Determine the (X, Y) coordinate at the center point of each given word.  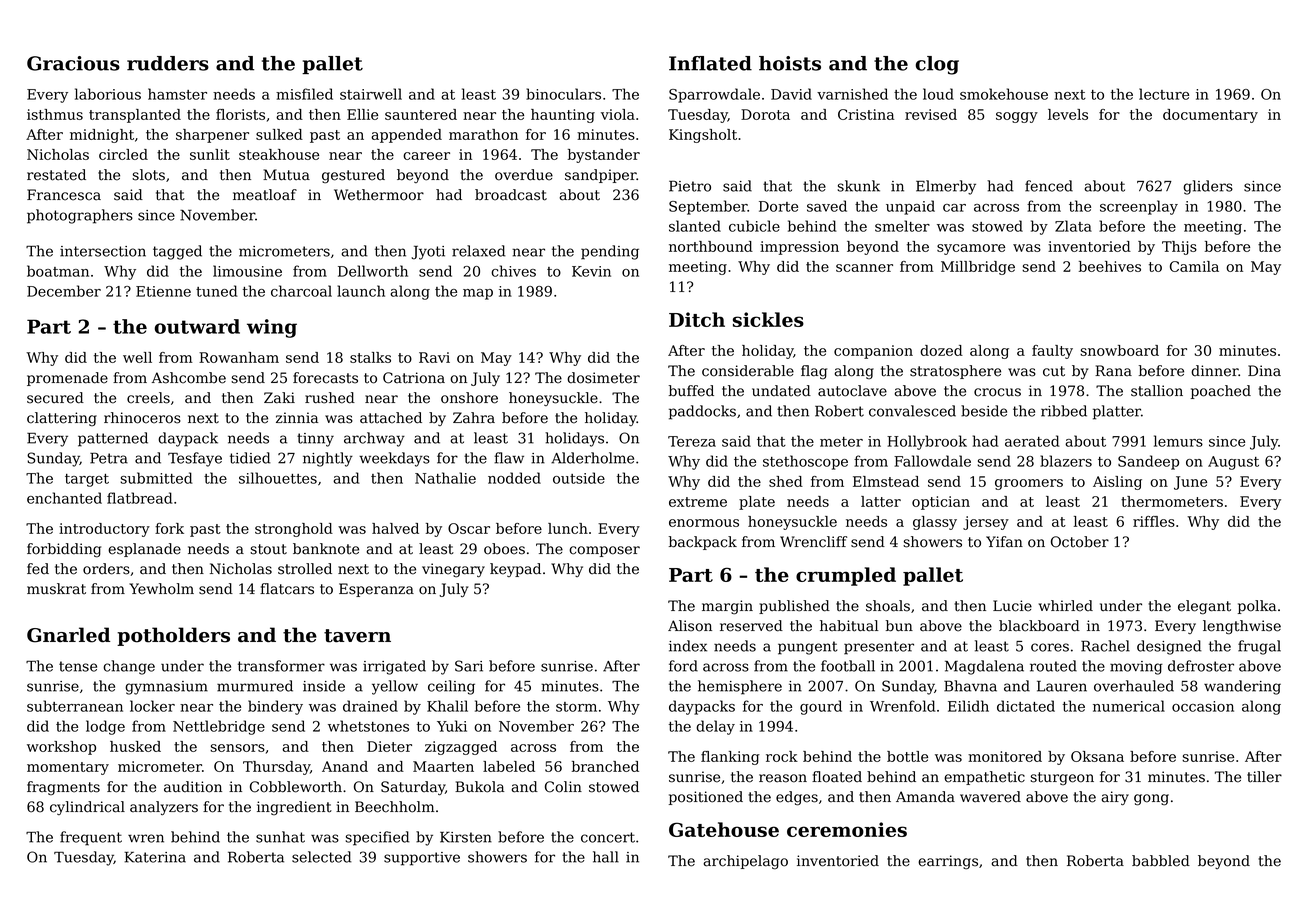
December (64, 291)
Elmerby (946, 187)
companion (873, 352)
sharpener (212, 136)
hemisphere (740, 687)
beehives (1110, 266)
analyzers (164, 808)
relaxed (479, 251)
